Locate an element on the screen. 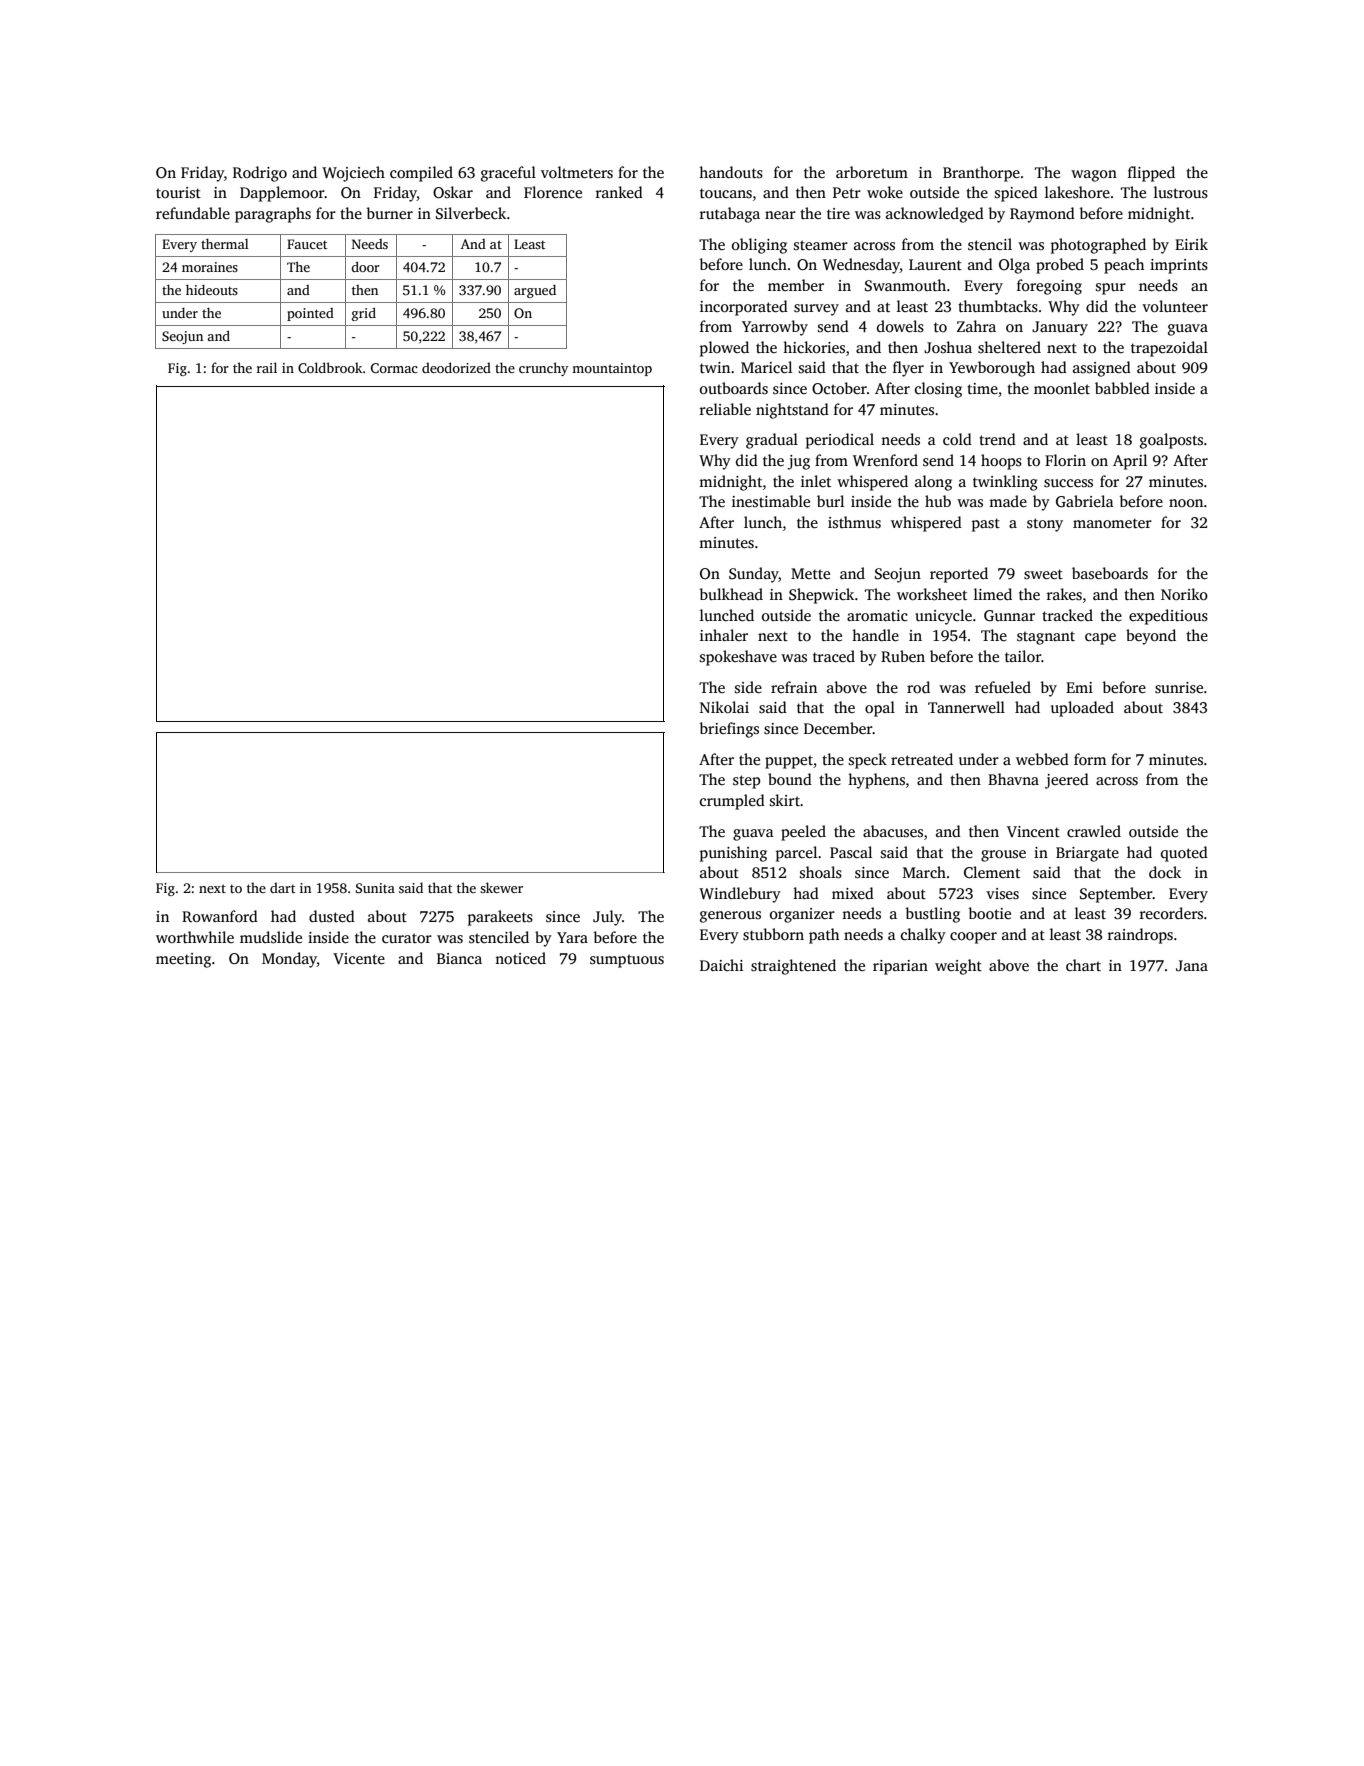 The image size is (1364, 1766). Wojciech is located at coordinates (353, 174).
